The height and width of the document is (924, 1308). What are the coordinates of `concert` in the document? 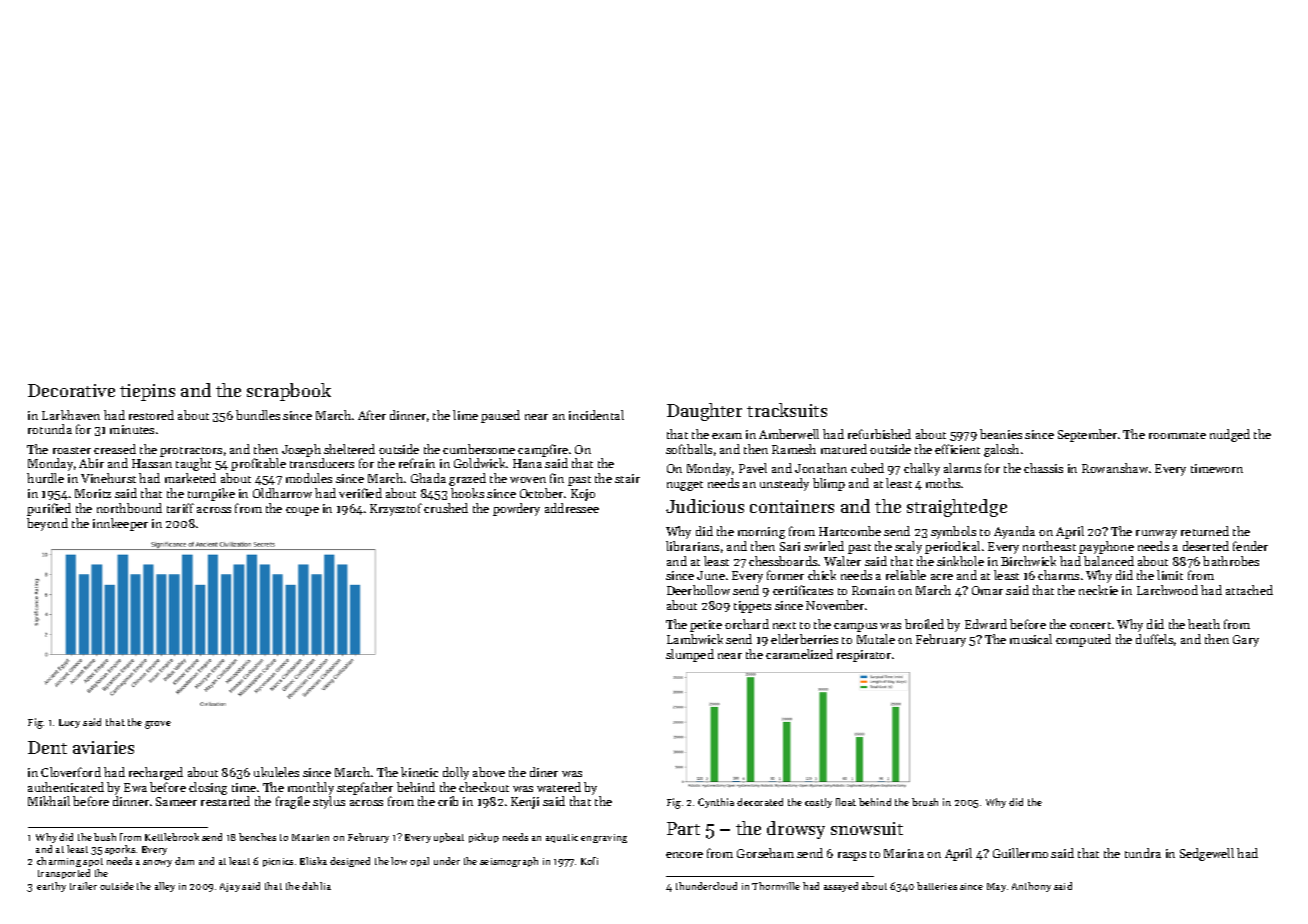 It's located at (1090, 625).
